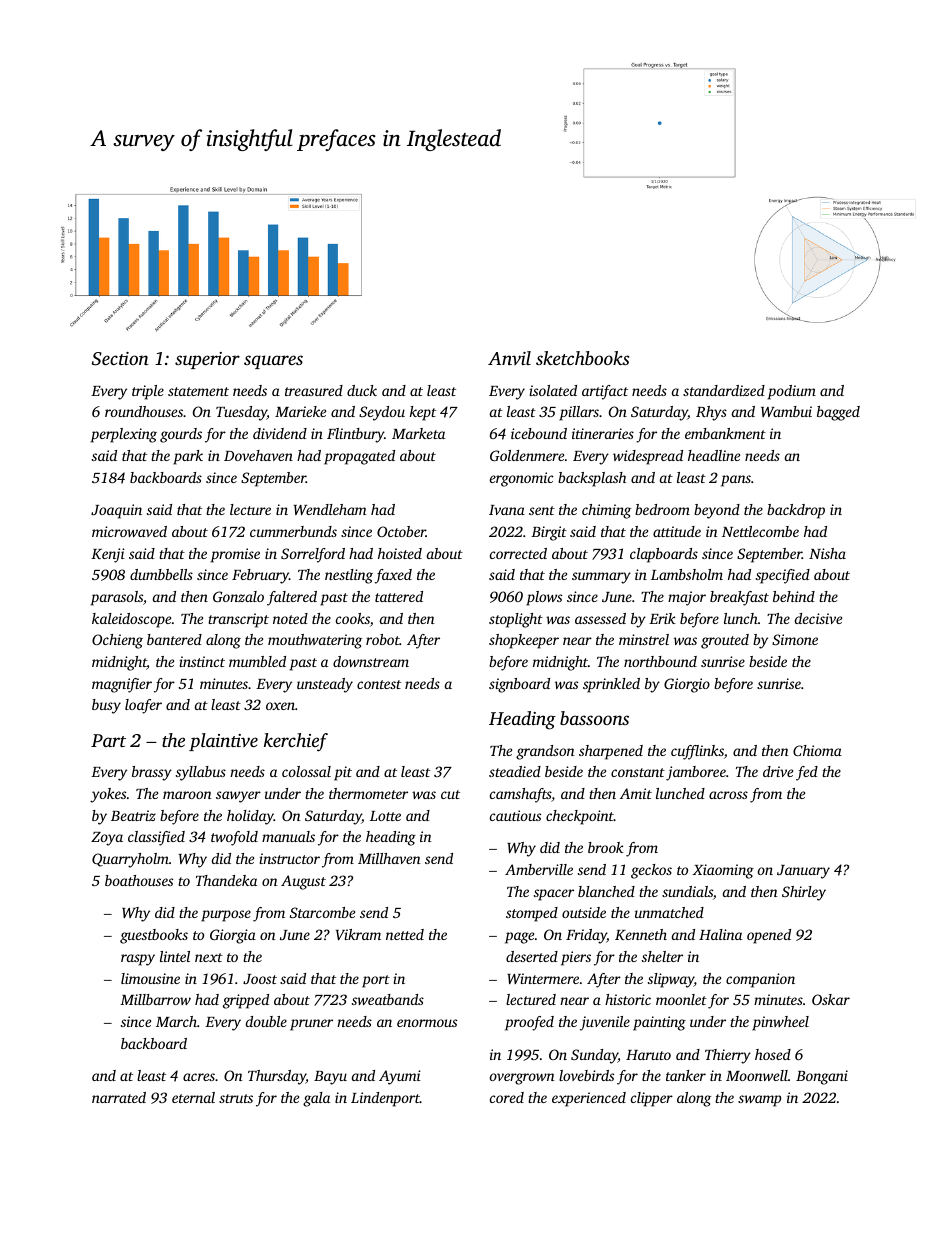 The height and width of the screenshot is (1233, 952). I want to click on noted, so click(290, 618).
